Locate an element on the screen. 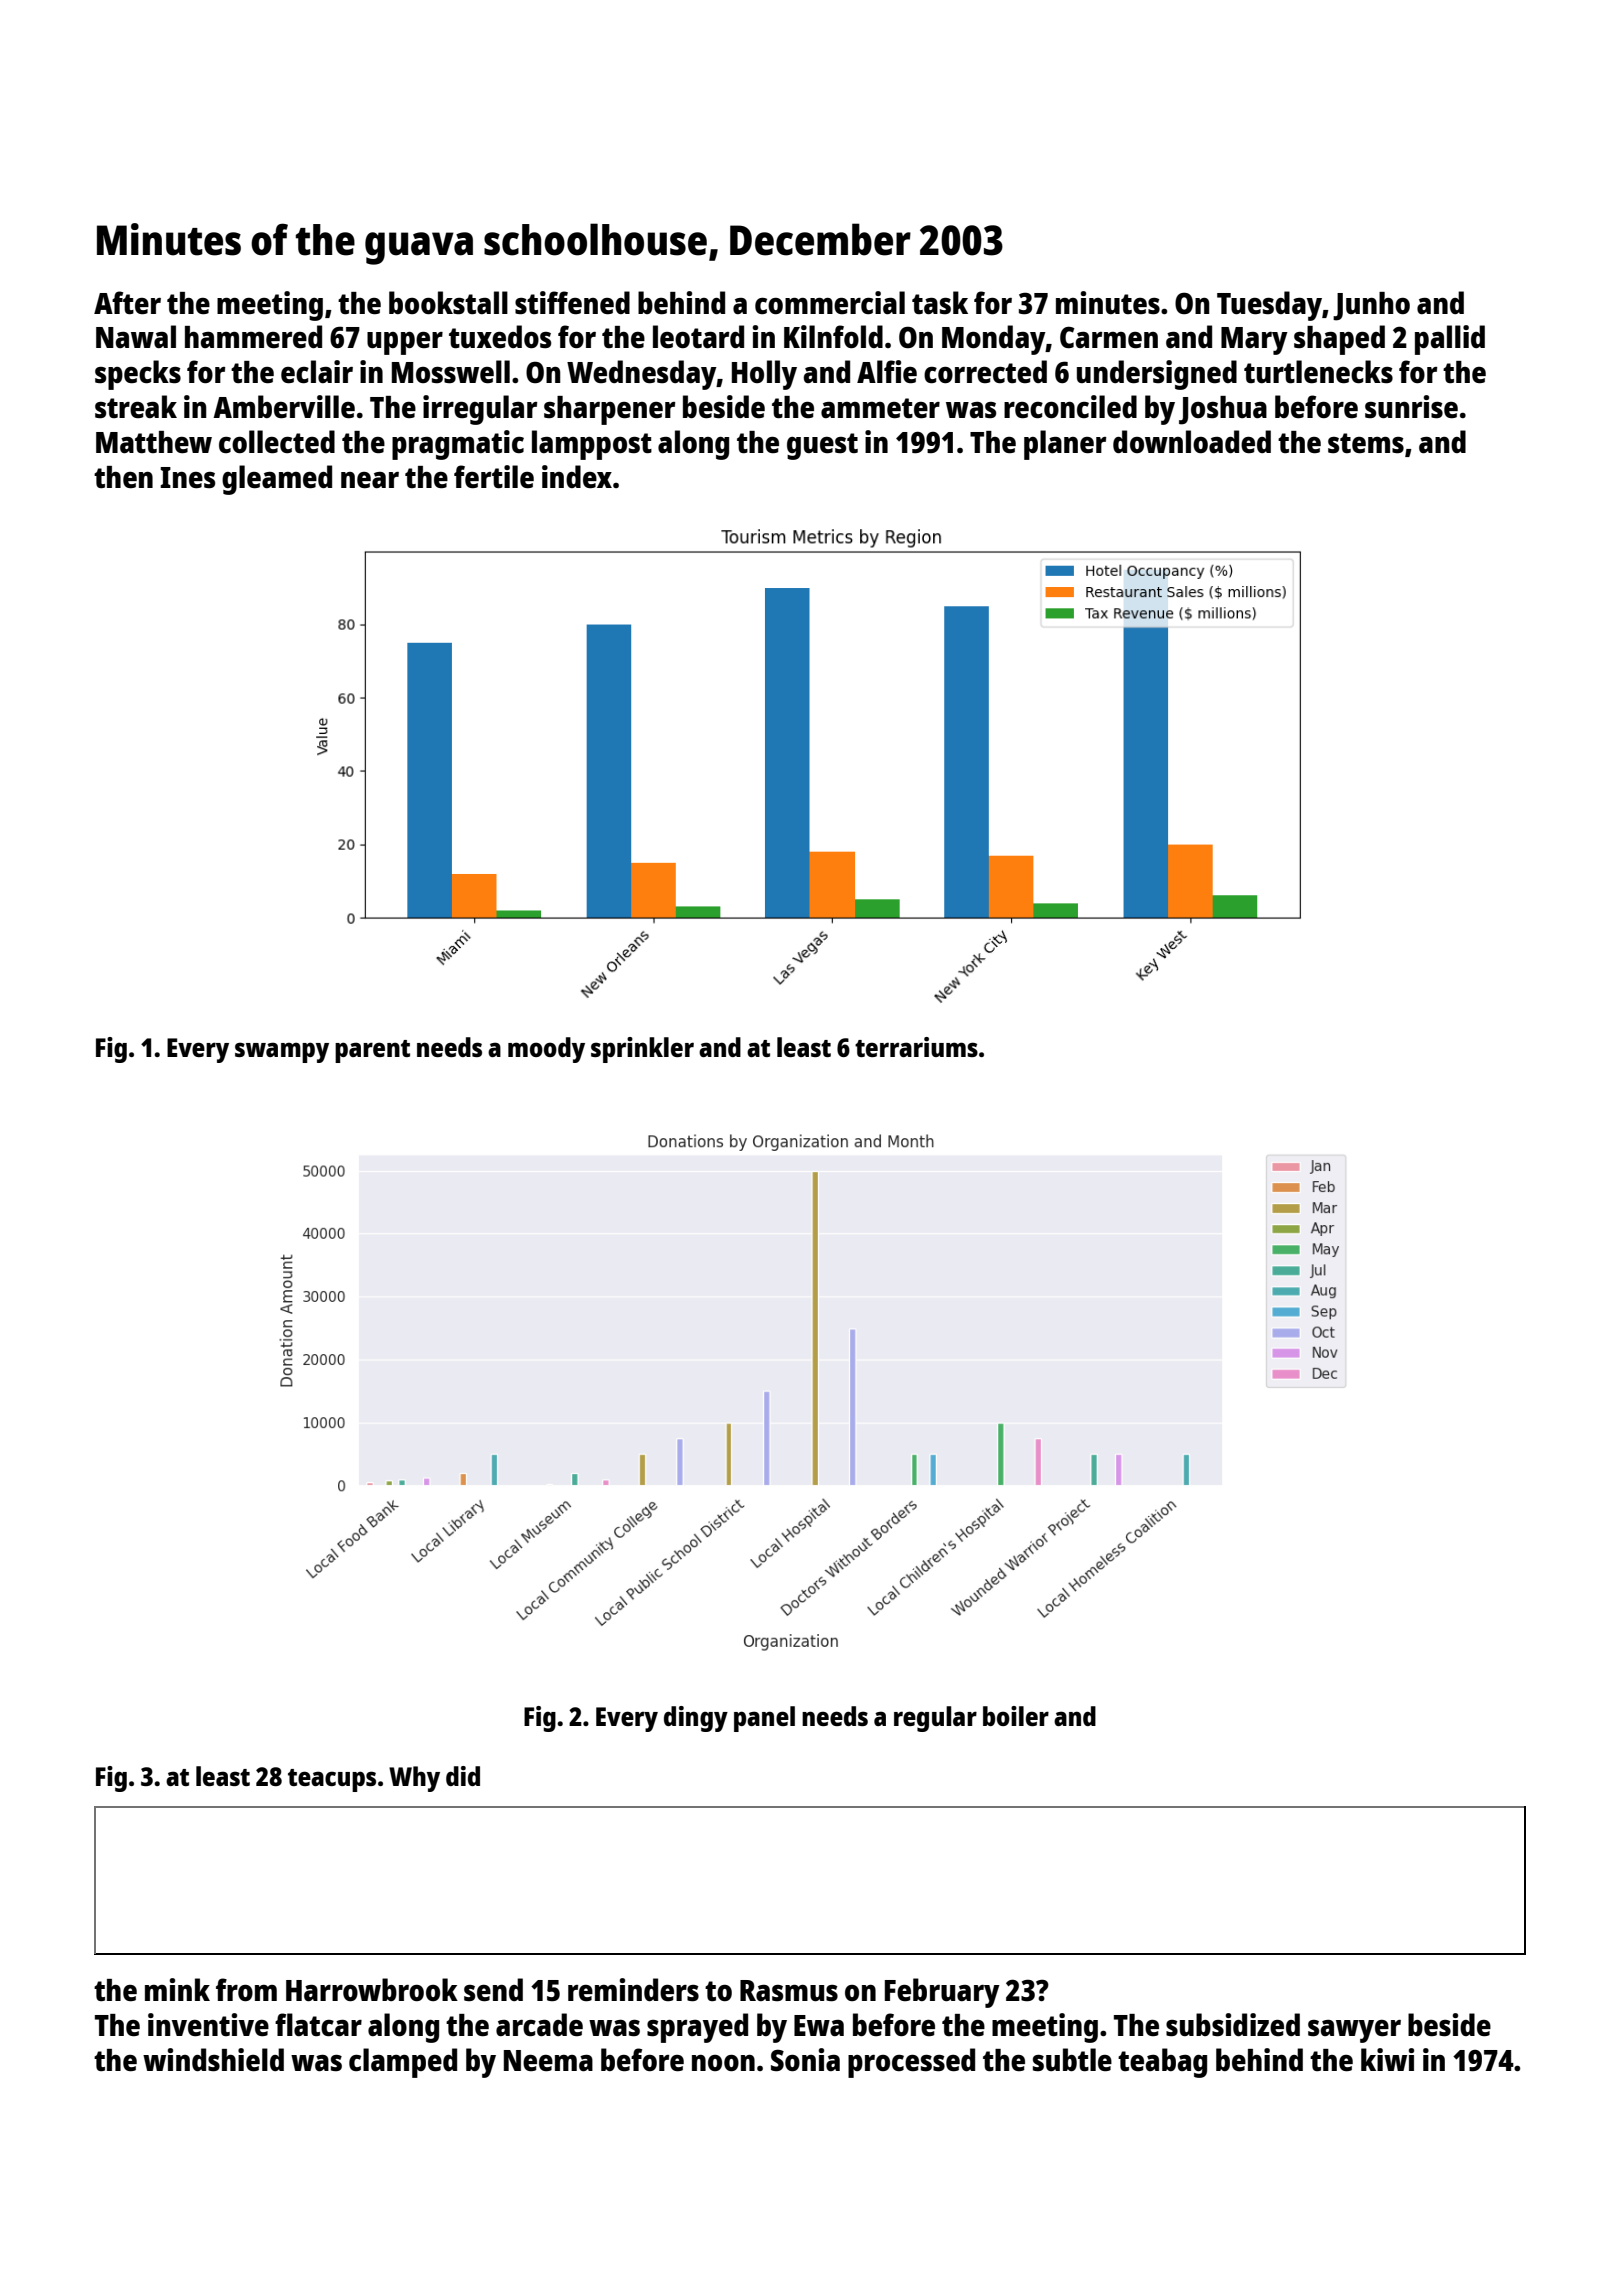  bookstall is located at coordinates (448, 303).
